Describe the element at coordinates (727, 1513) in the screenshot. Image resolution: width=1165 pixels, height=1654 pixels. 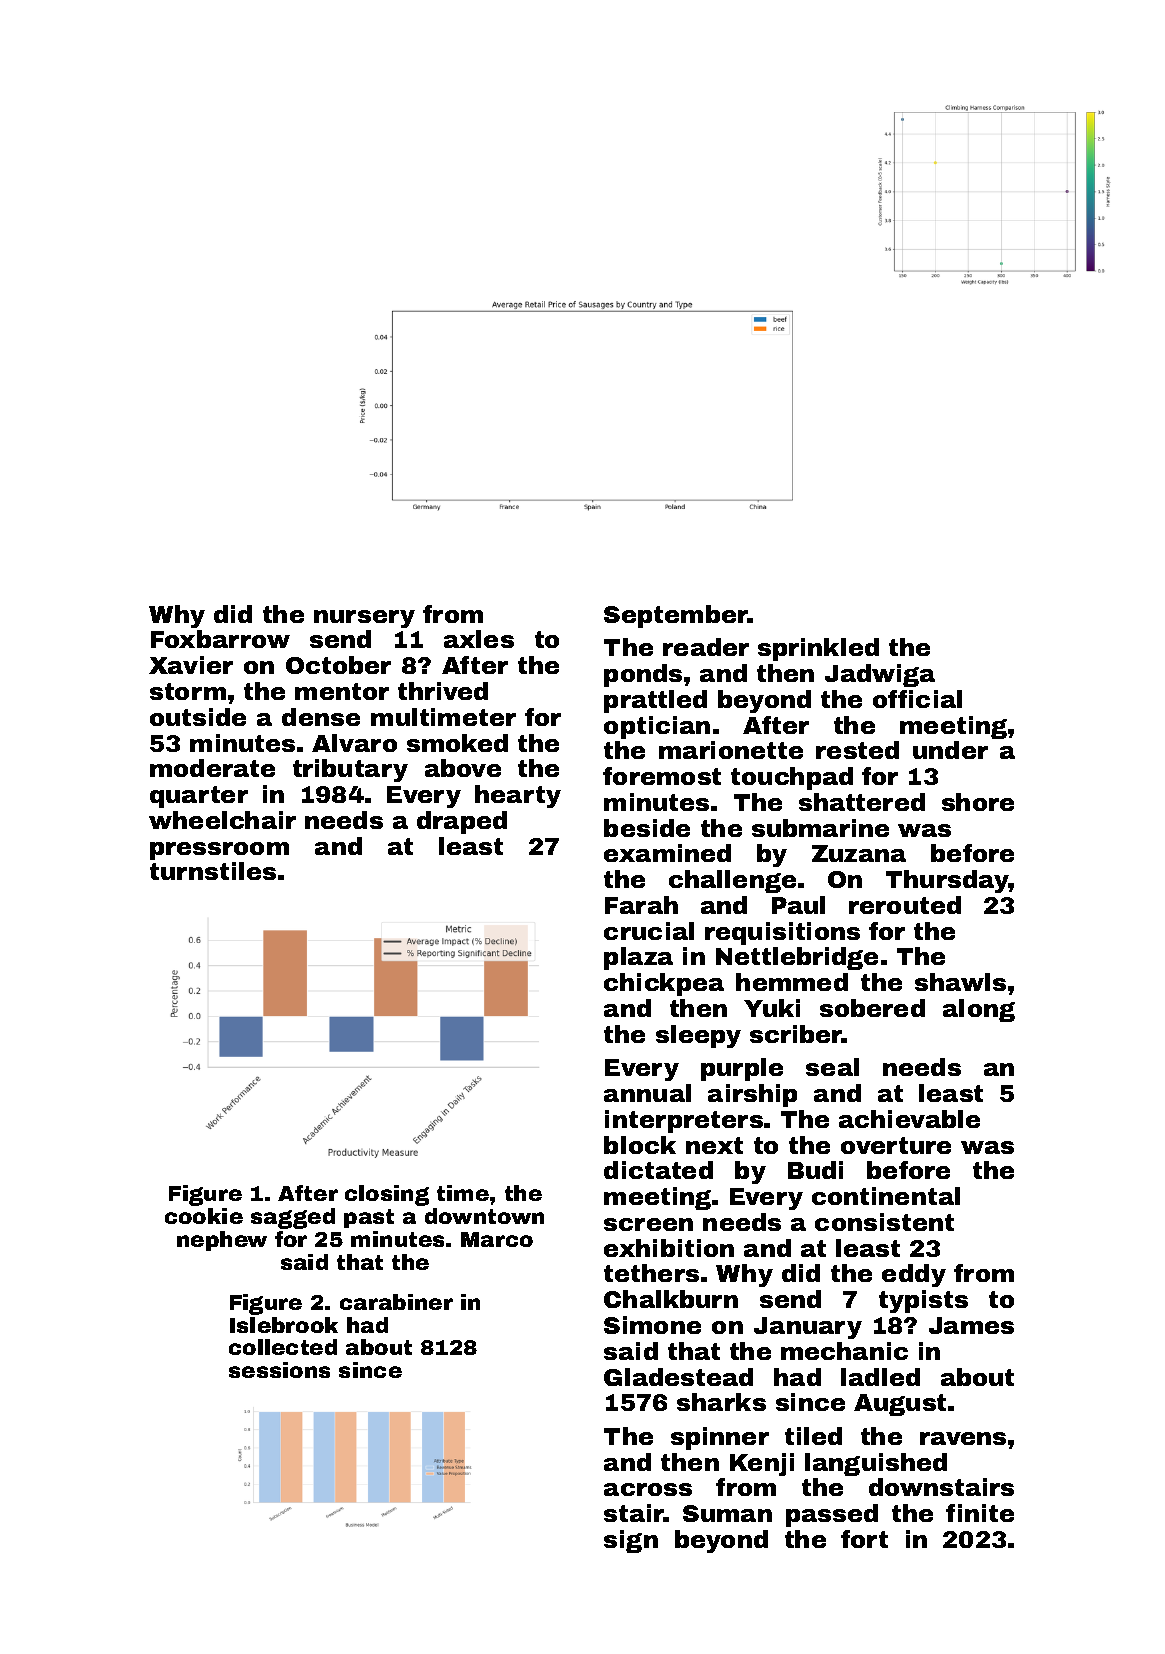
I see `Suman` at that location.
